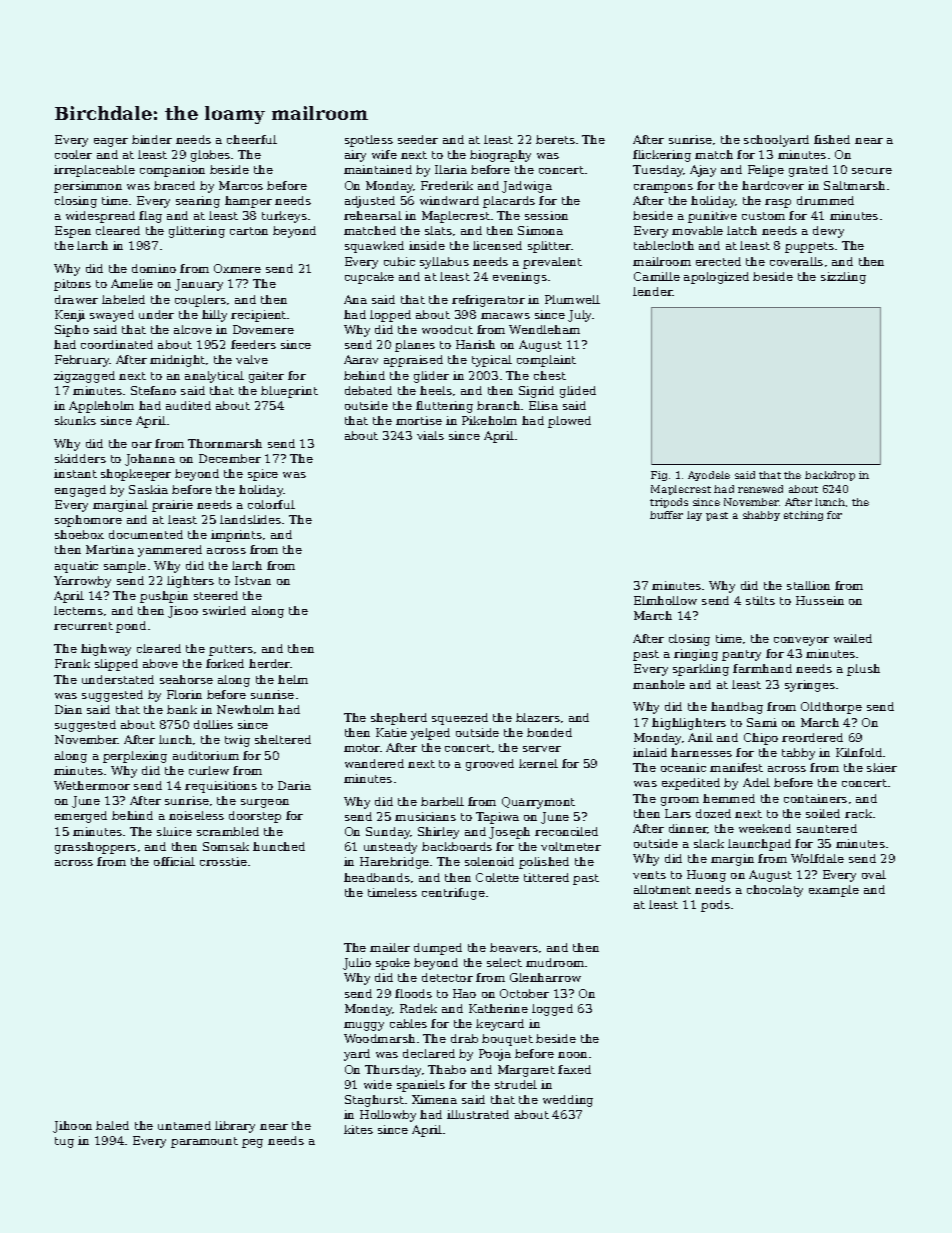 The width and height of the page is (952, 1233). I want to click on mortise, so click(419, 420).
